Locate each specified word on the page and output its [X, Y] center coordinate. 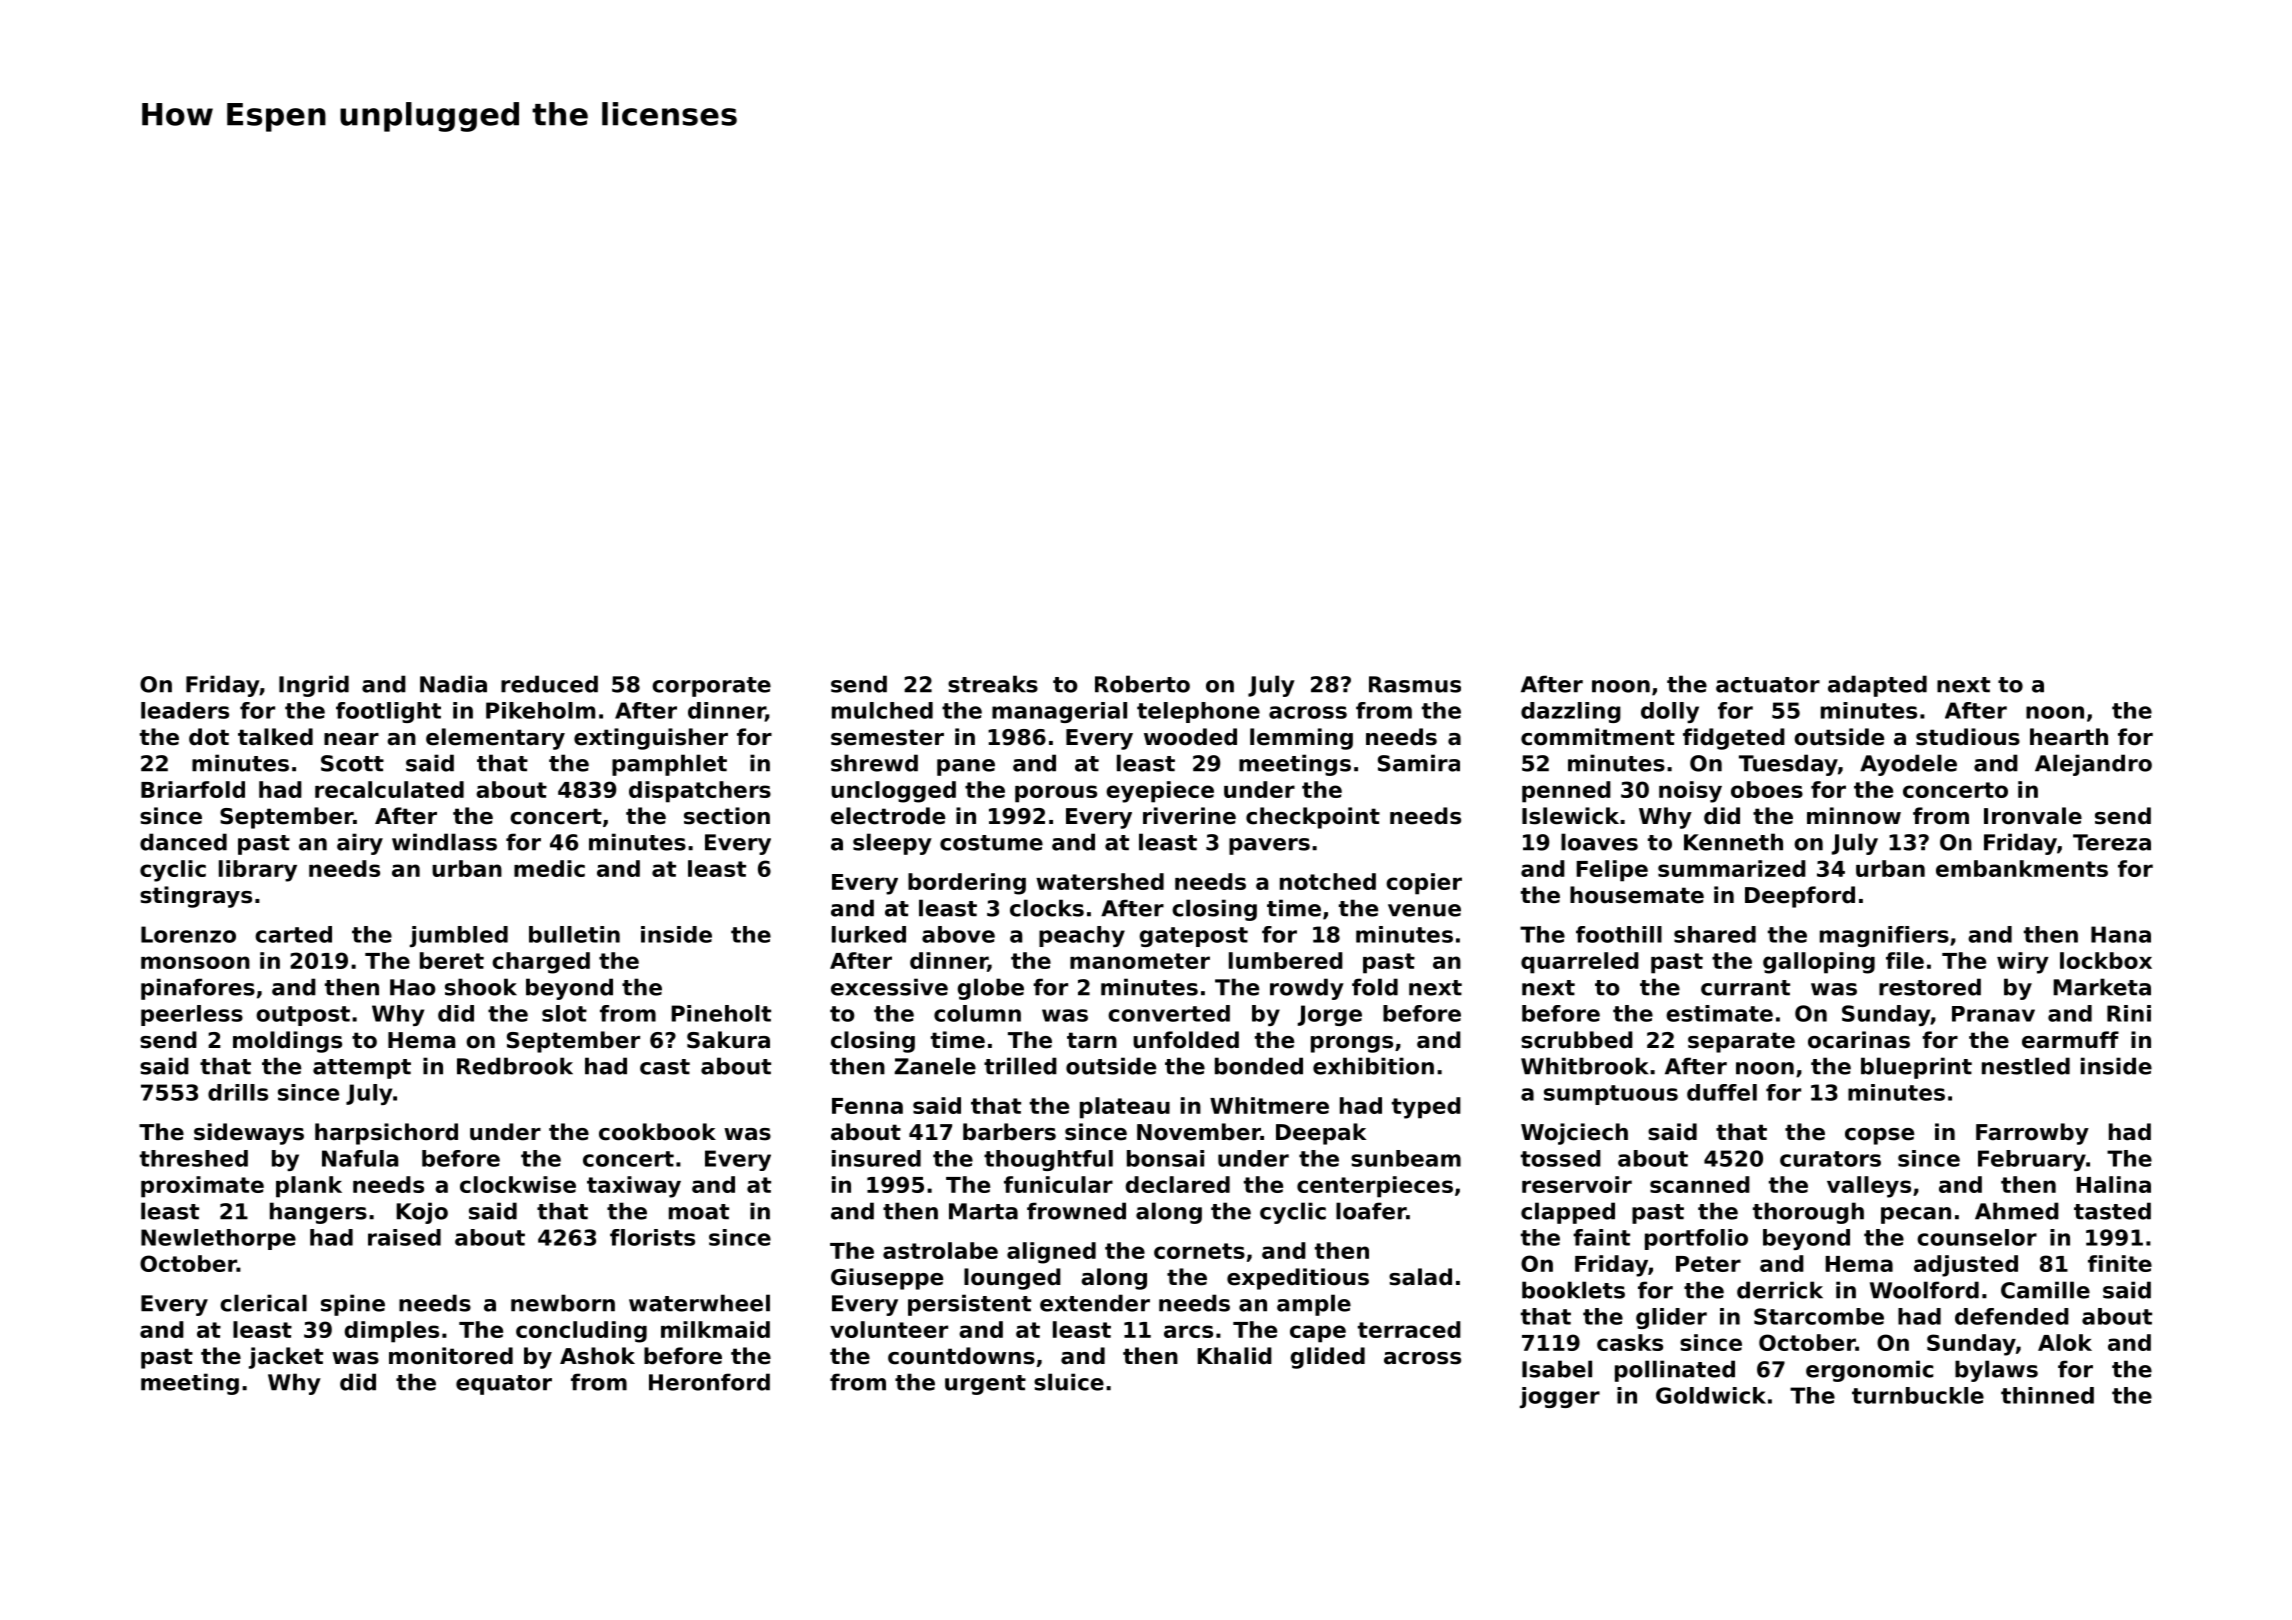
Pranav [1993, 1014]
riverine [1189, 816]
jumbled [459, 936]
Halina [2113, 1184]
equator [504, 1385]
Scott [352, 763]
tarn [1092, 1040]
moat [699, 1212]
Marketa [2102, 987]
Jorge [1330, 1015]
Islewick [1570, 816]
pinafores [198, 989]
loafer [1371, 1211]
